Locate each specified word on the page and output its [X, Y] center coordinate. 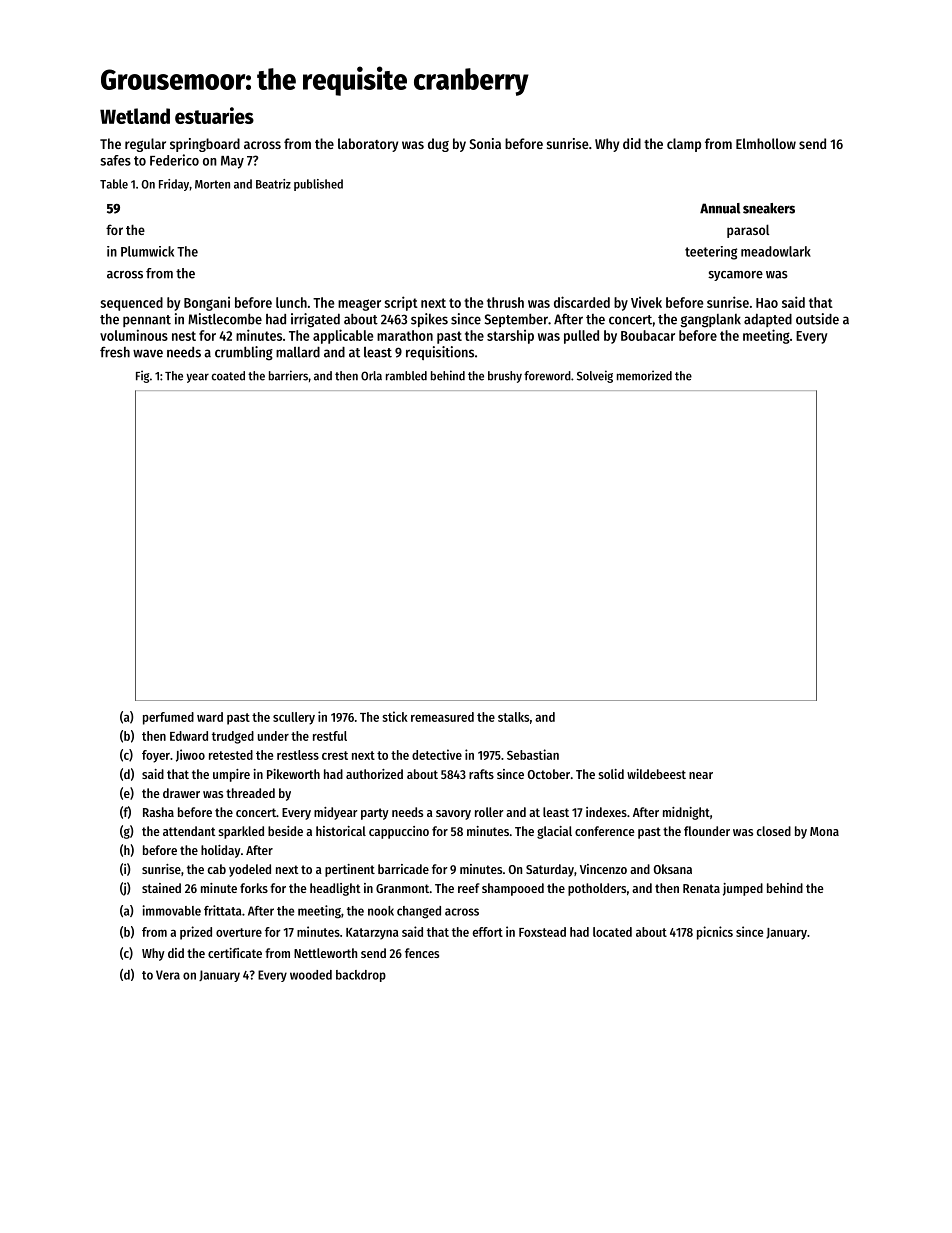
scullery [294, 718]
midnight [686, 813]
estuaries [214, 115]
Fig [142, 376]
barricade [403, 869]
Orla [371, 376]
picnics [715, 933]
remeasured [442, 717]
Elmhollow [766, 143]
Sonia [485, 143]
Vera [168, 975]
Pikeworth [293, 774]
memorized [644, 375]
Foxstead [542, 932]
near [701, 775]
